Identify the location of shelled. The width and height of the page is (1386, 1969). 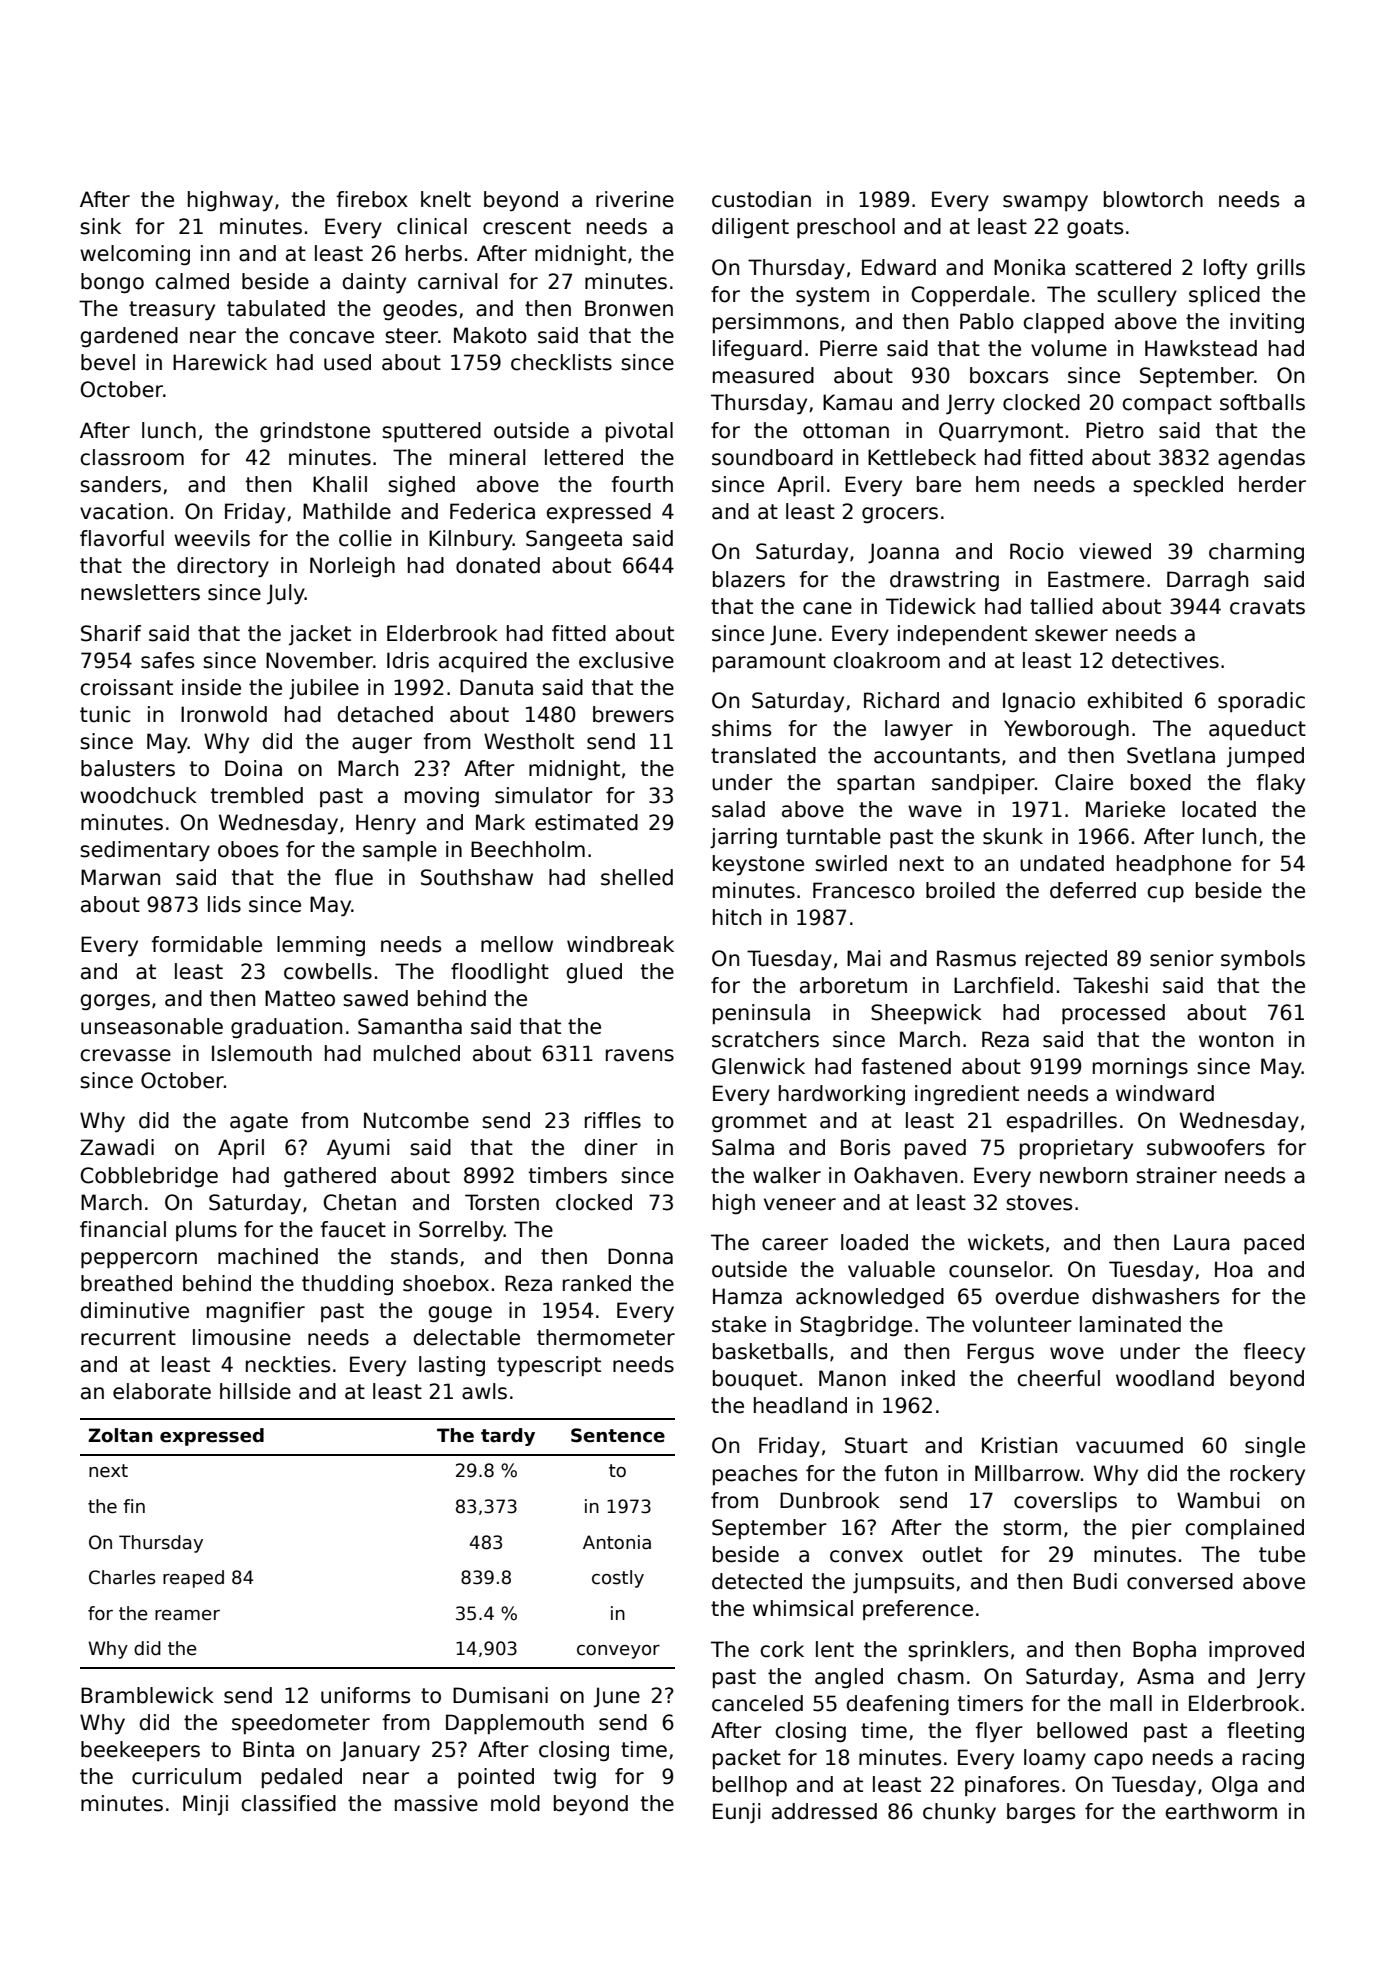
(637, 877).
